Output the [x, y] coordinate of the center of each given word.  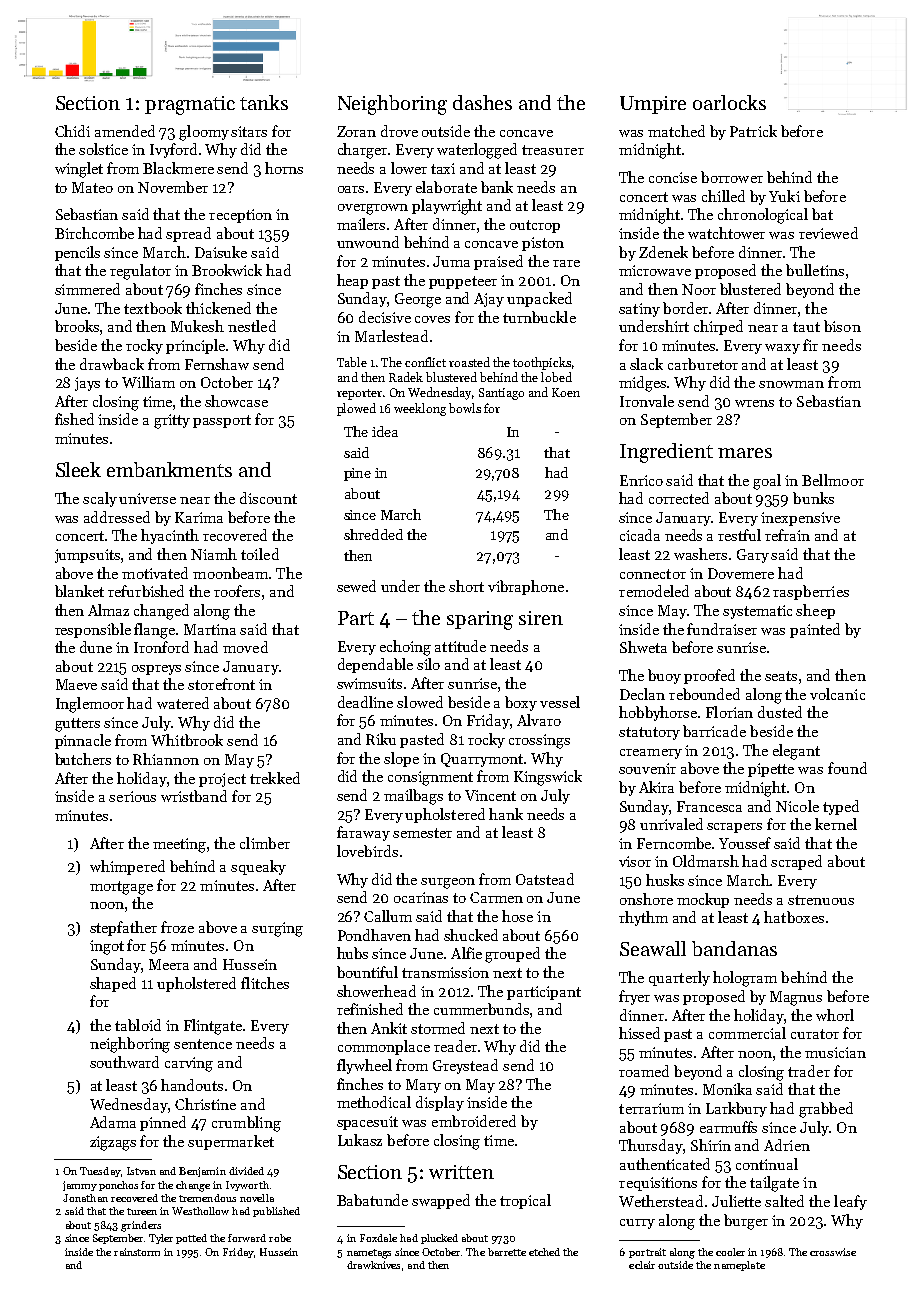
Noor [699, 289]
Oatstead [545, 879]
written [461, 1172]
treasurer [553, 150]
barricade [714, 731]
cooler [730, 1252]
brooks [77, 326]
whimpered [127, 867]
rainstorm [137, 1252]
